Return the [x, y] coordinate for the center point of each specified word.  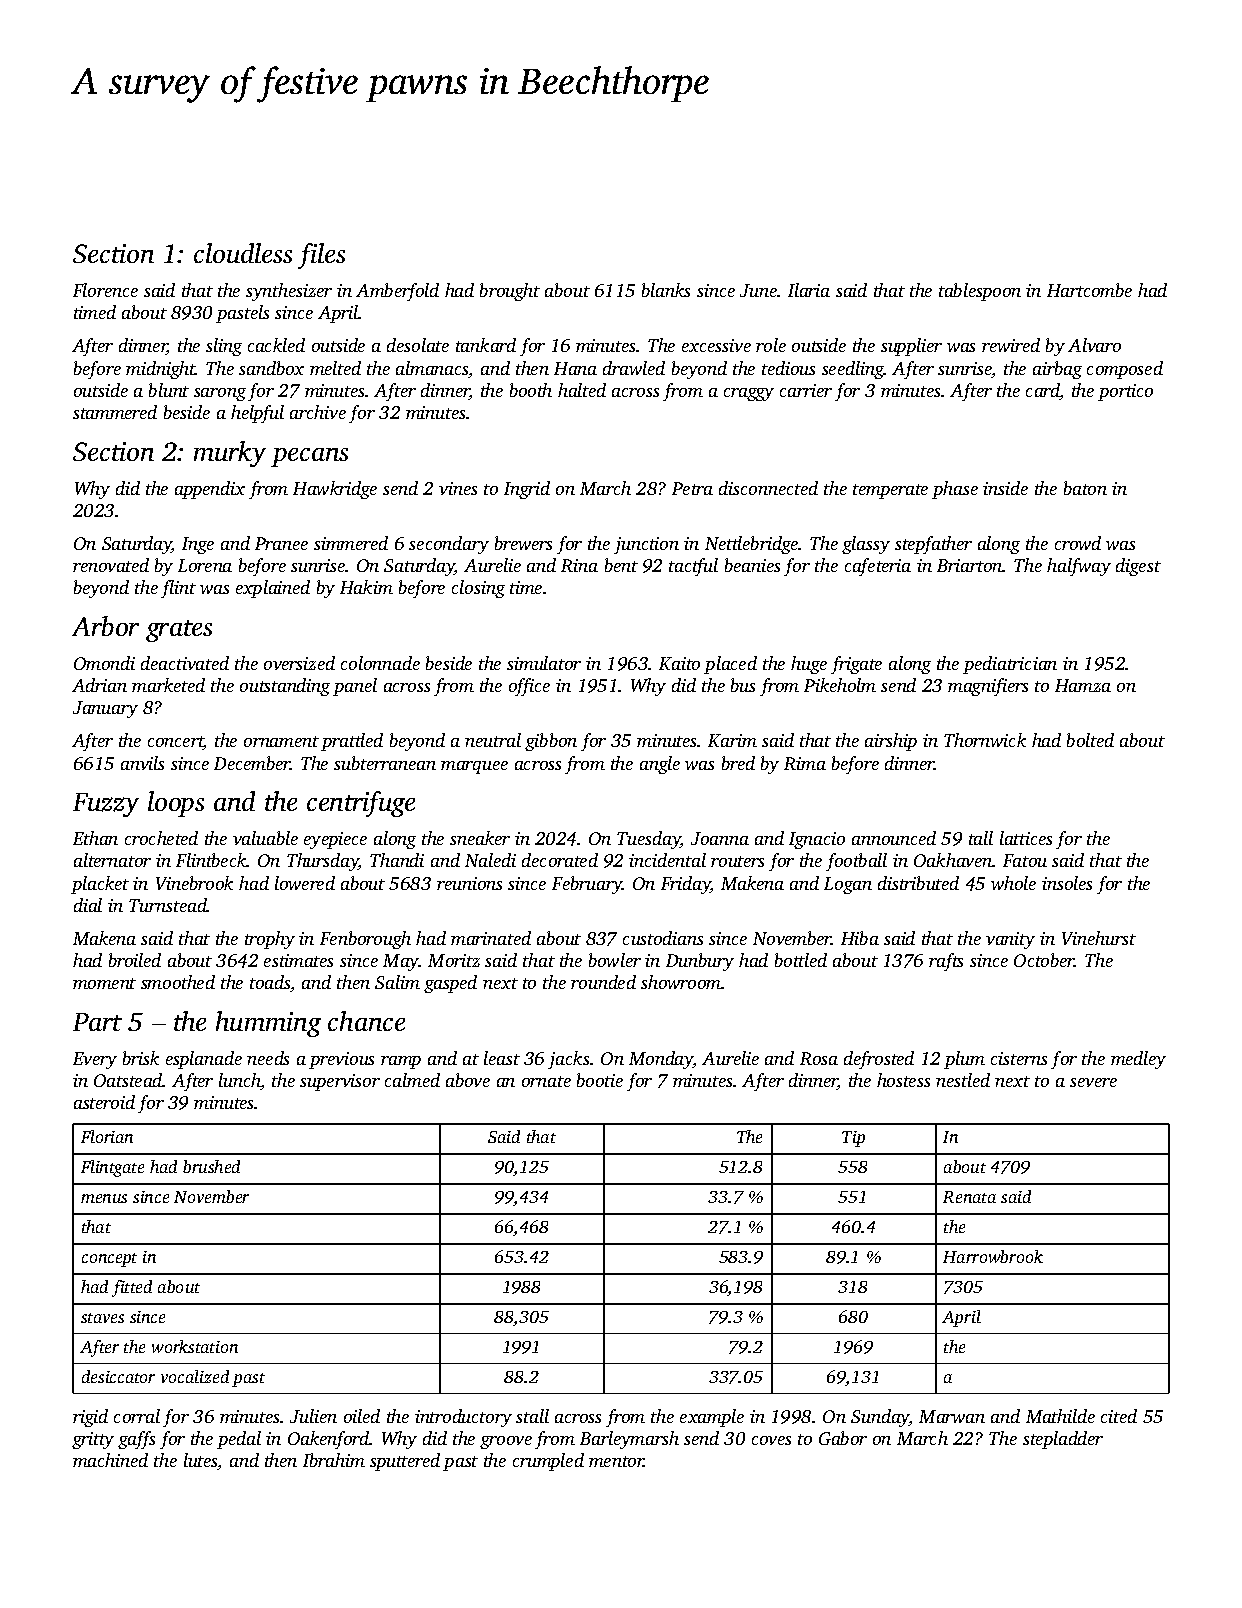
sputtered [405, 1462]
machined [110, 1460]
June [759, 290]
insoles [1067, 883]
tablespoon [980, 292]
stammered [115, 412]
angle [660, 765]
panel [355, 687]
